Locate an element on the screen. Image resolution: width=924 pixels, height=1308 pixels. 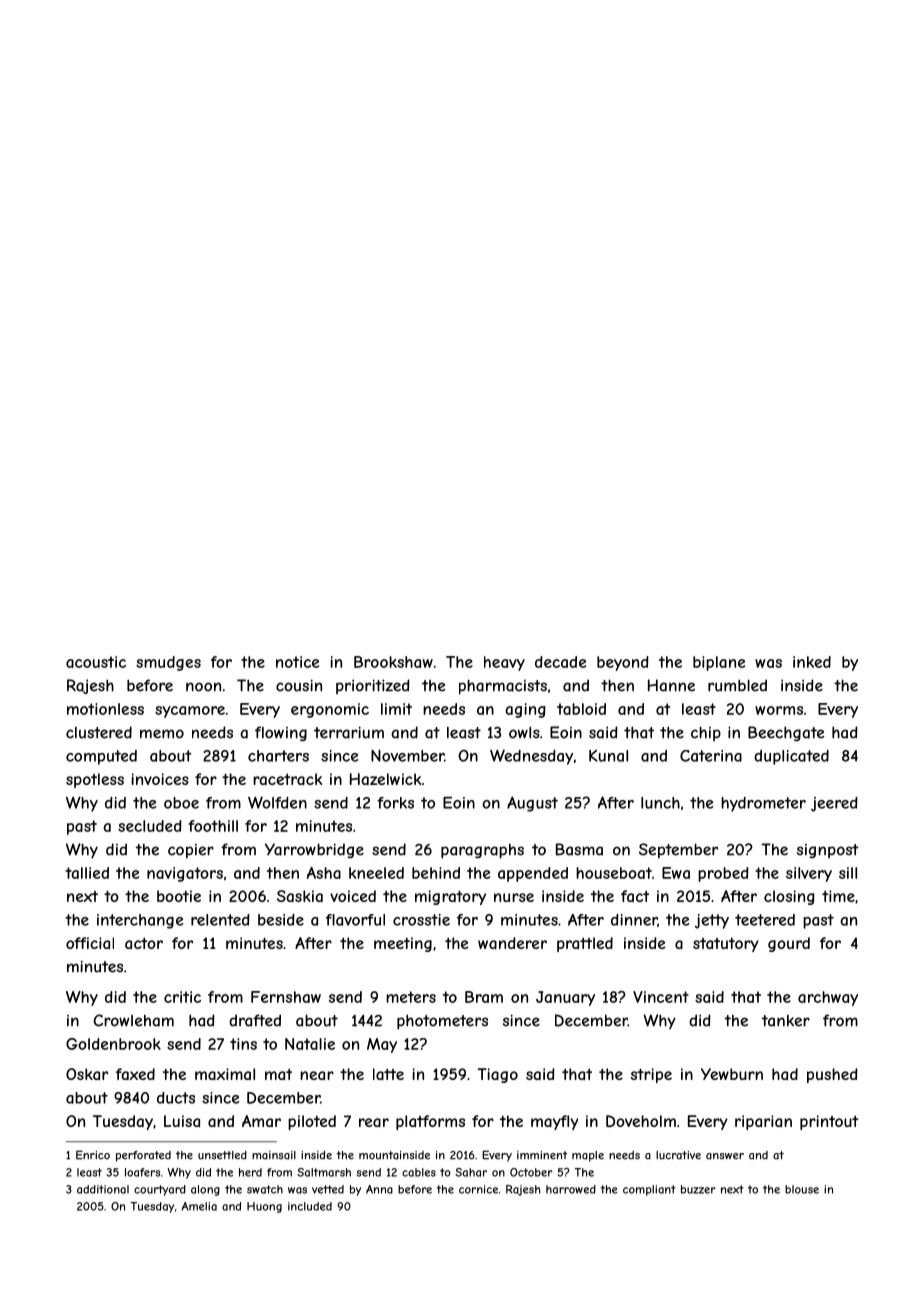
worms is located at coordinates (779, 710).
